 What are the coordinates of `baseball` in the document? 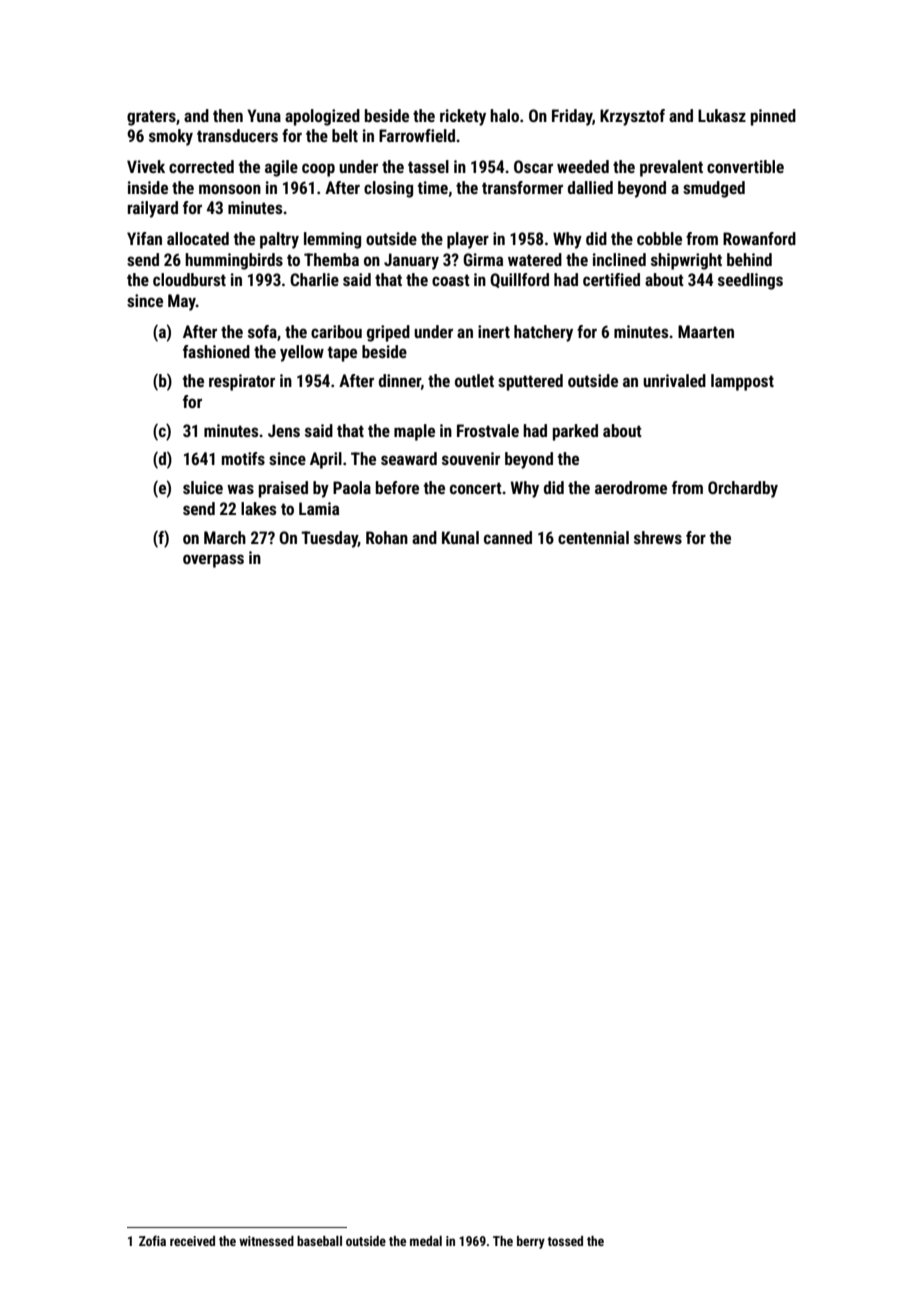 It's located at (319, 1241).
